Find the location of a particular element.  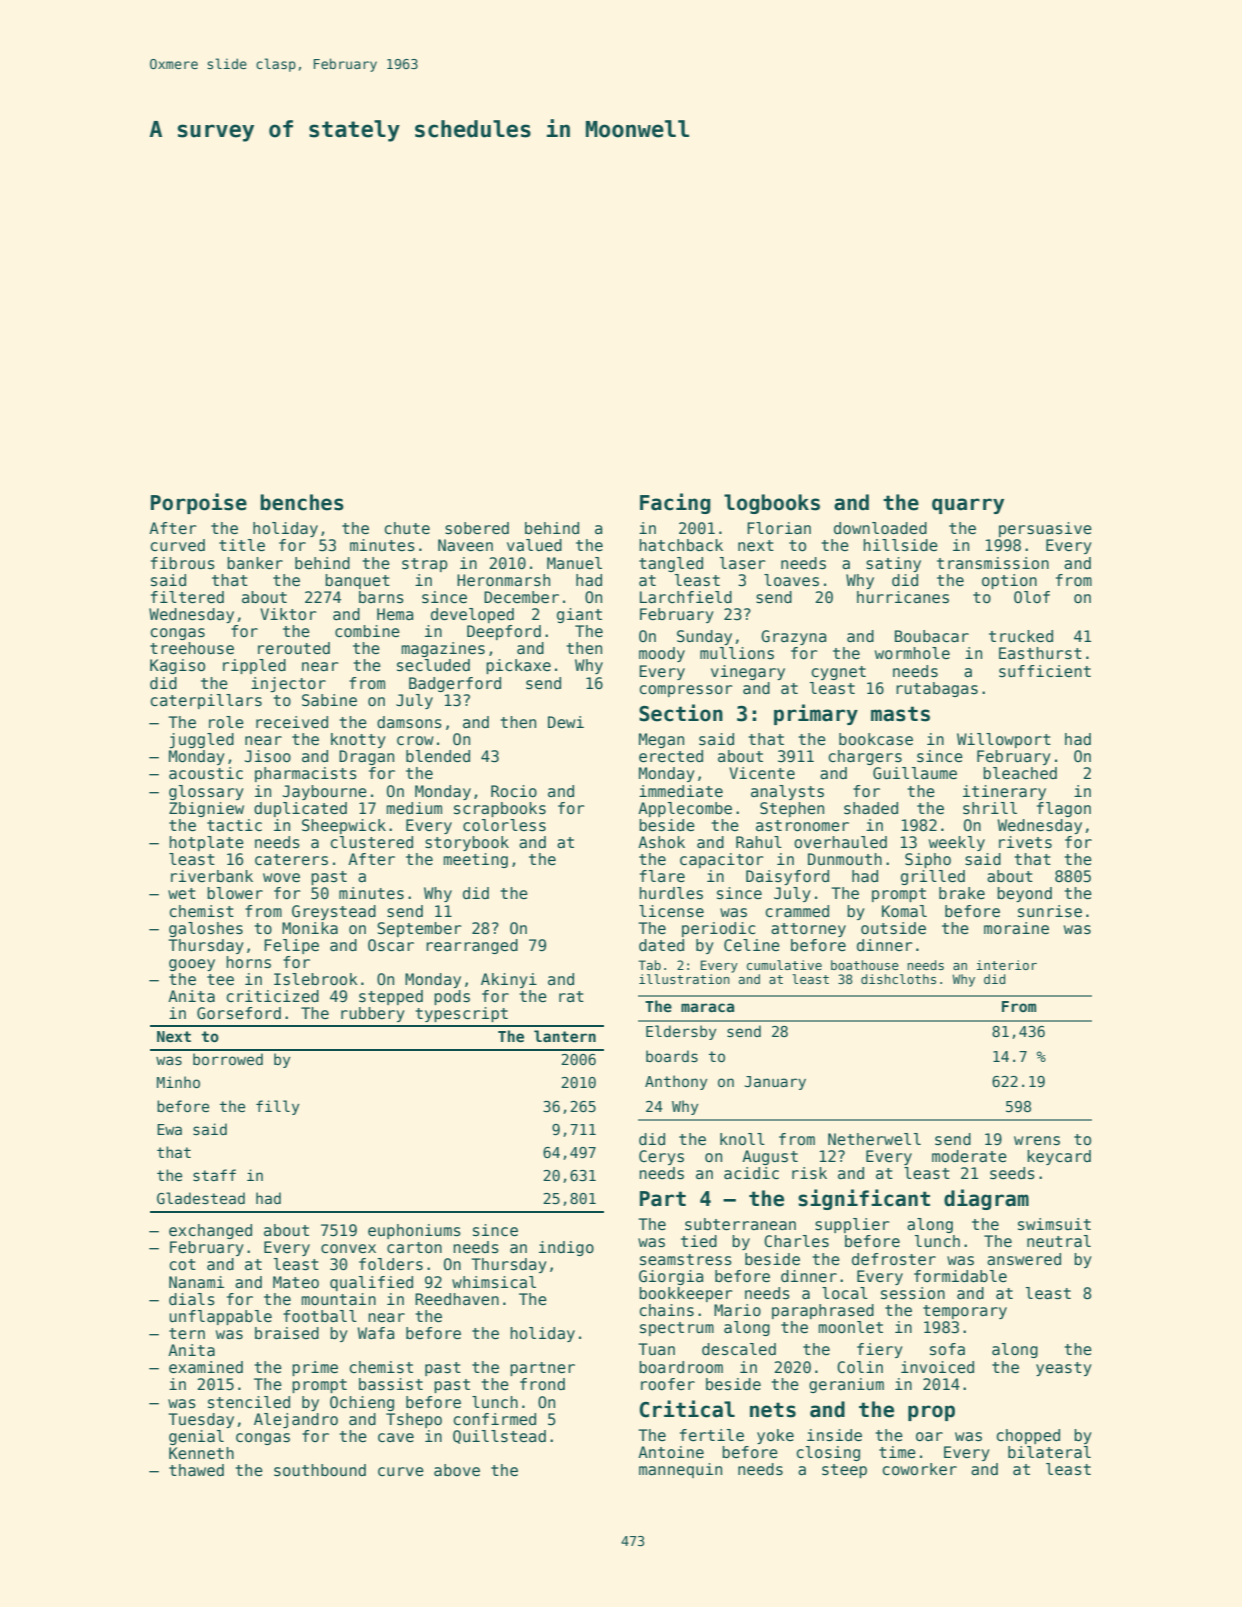

dials is located at coordinates (192, 1299).
